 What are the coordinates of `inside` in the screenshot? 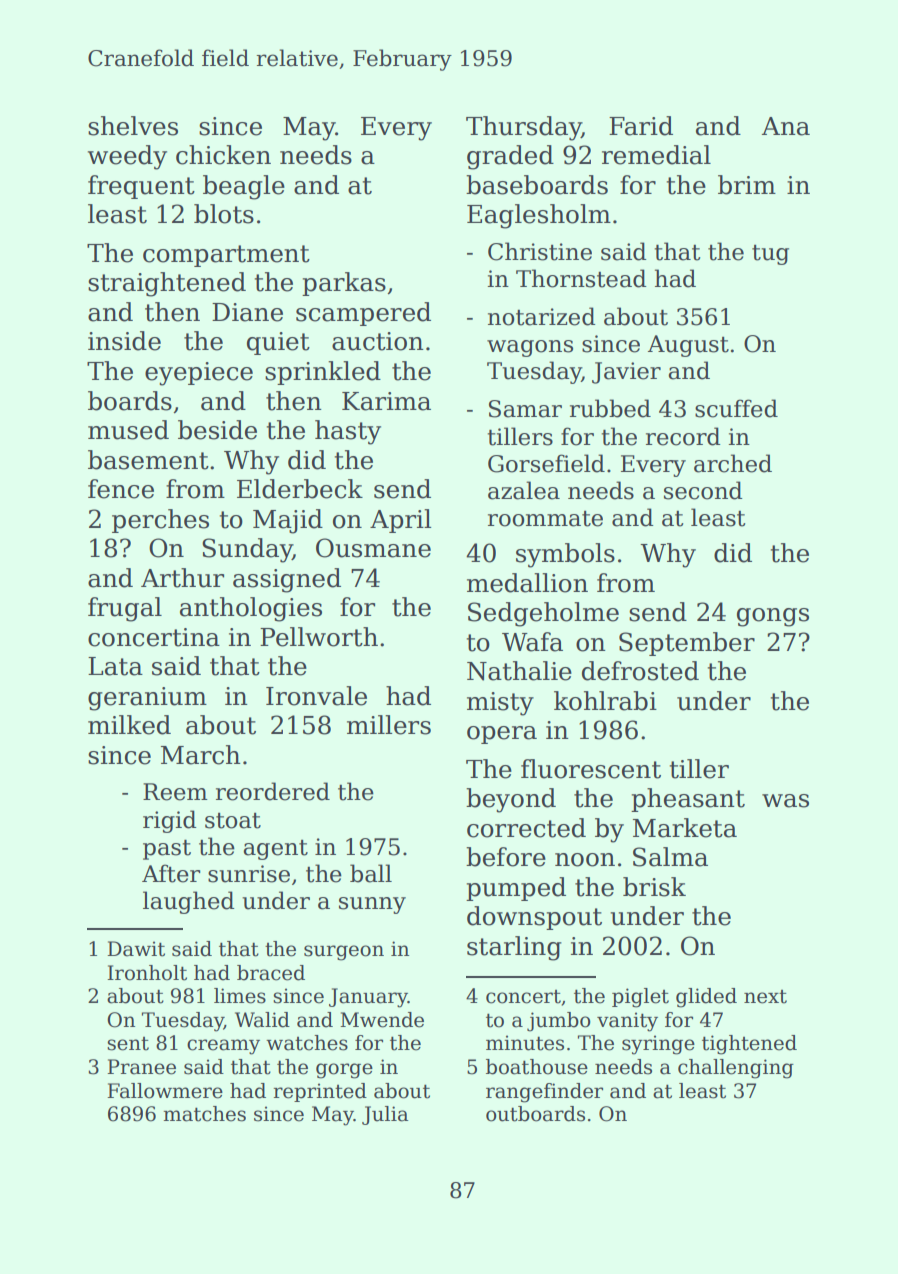 It's located at (124, 341).
